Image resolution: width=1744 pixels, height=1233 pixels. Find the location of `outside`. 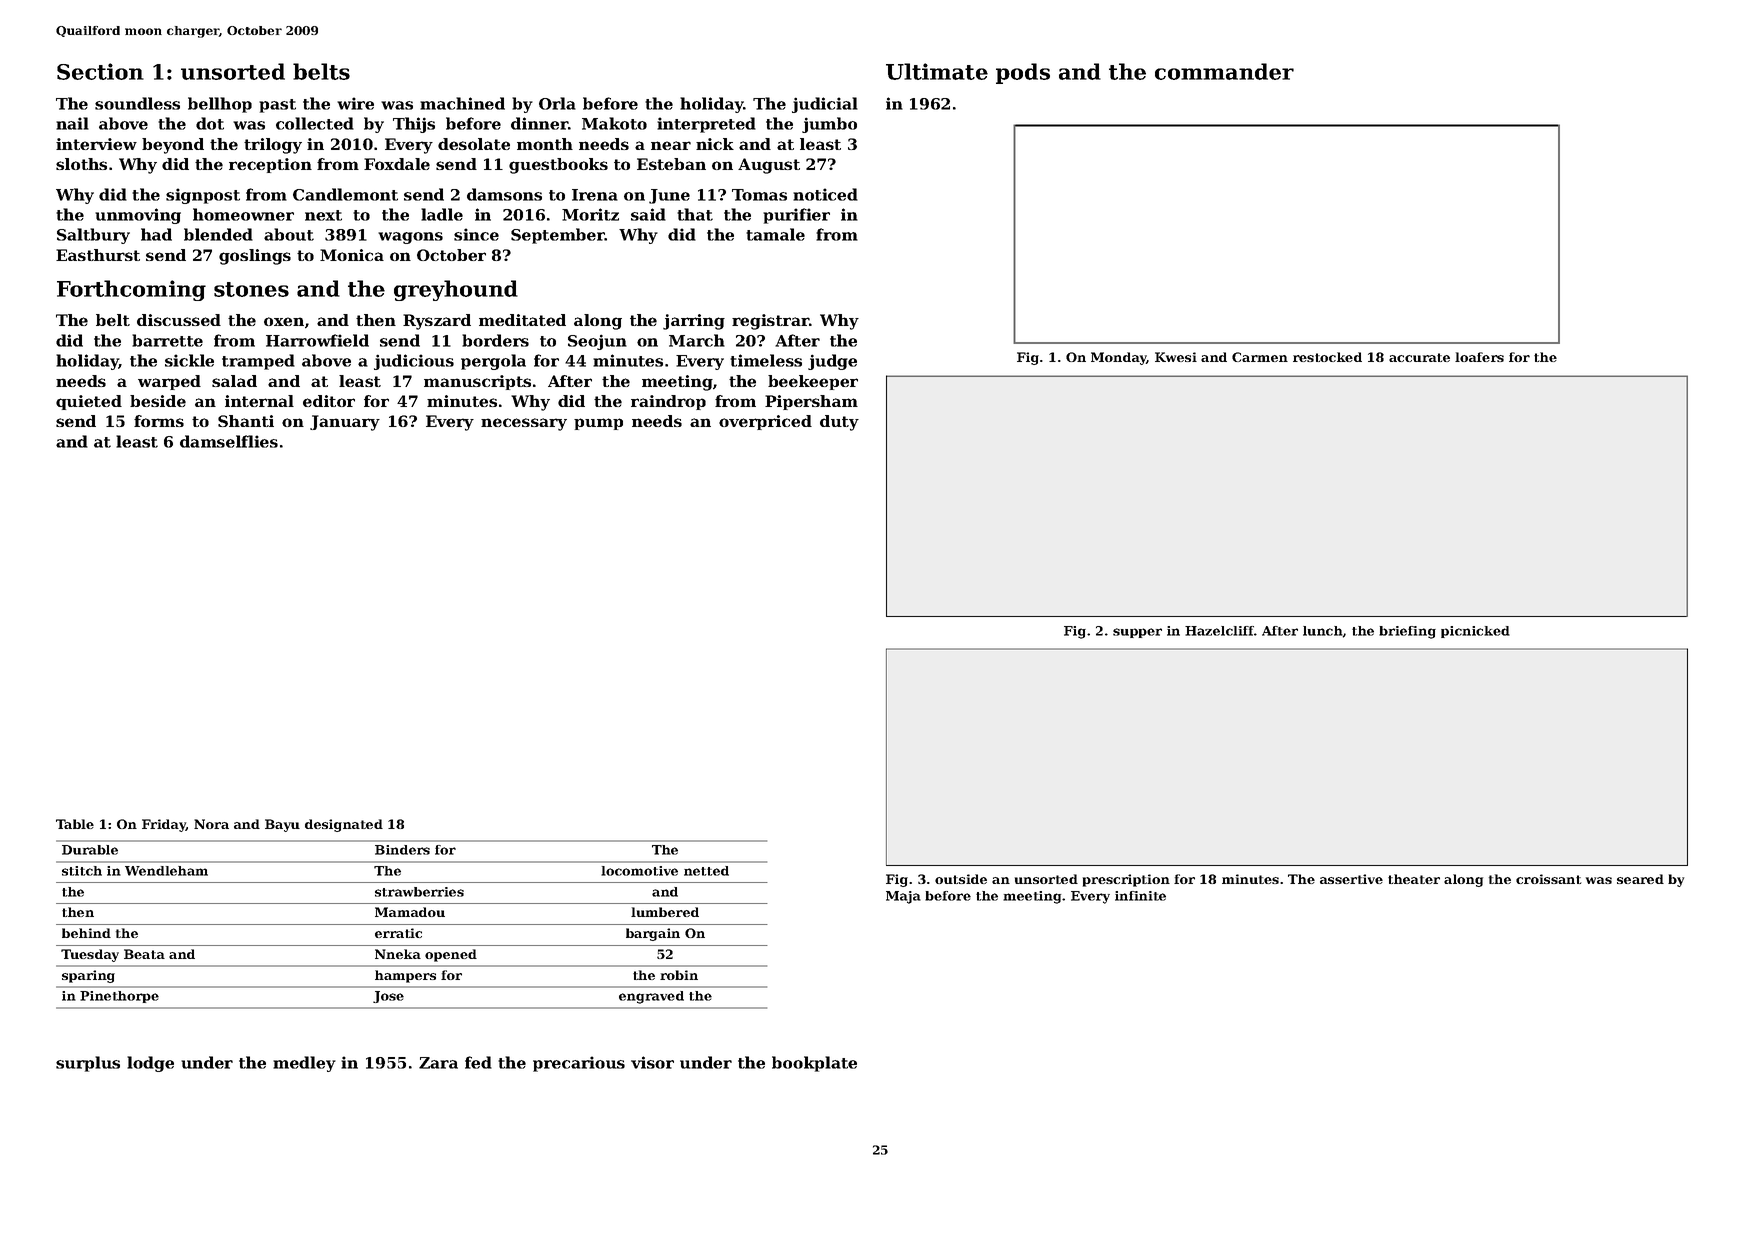

outside is located at coordinates (961, 879).
